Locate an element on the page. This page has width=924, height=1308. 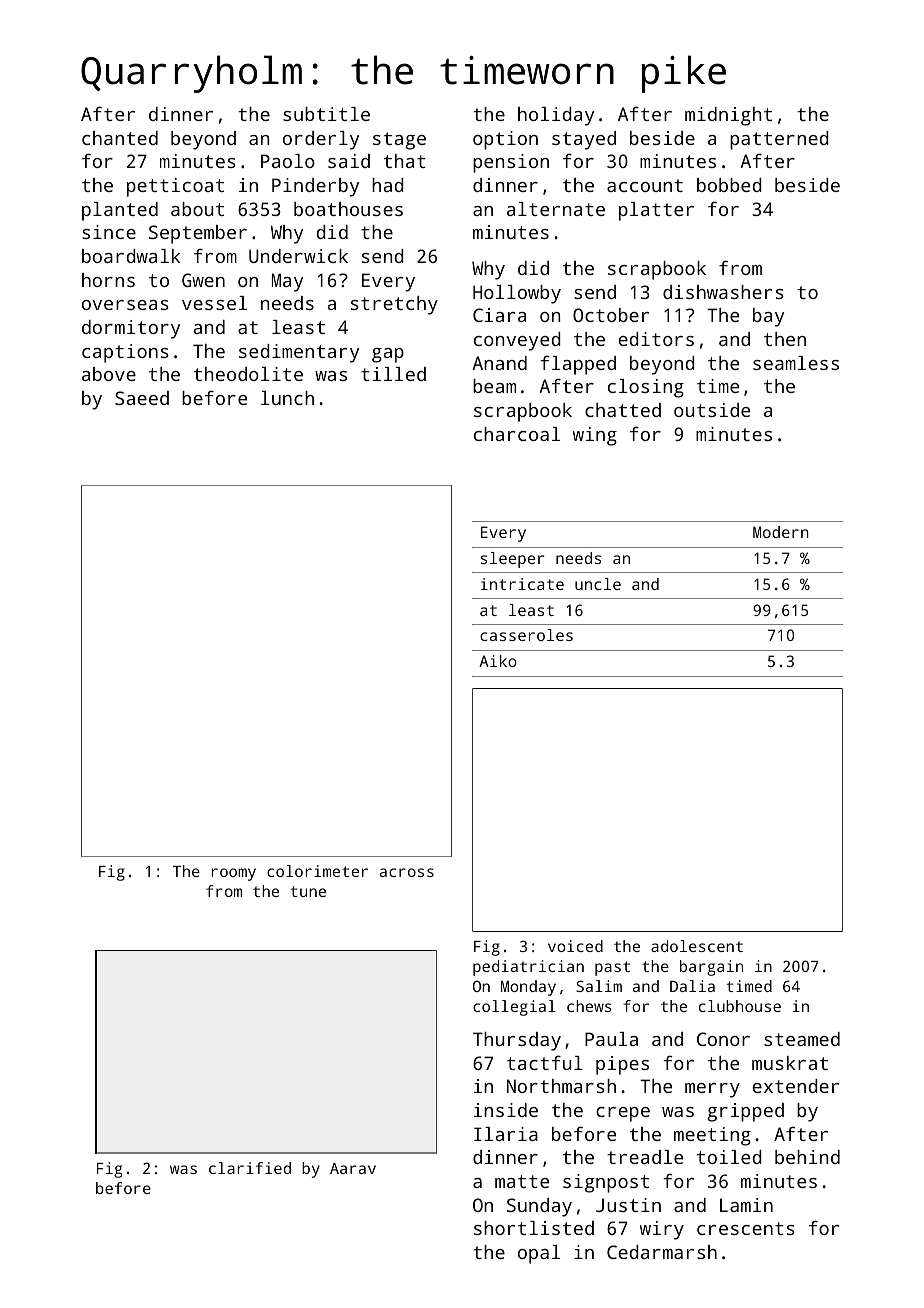
planted is located at coordinates (120, 211).
